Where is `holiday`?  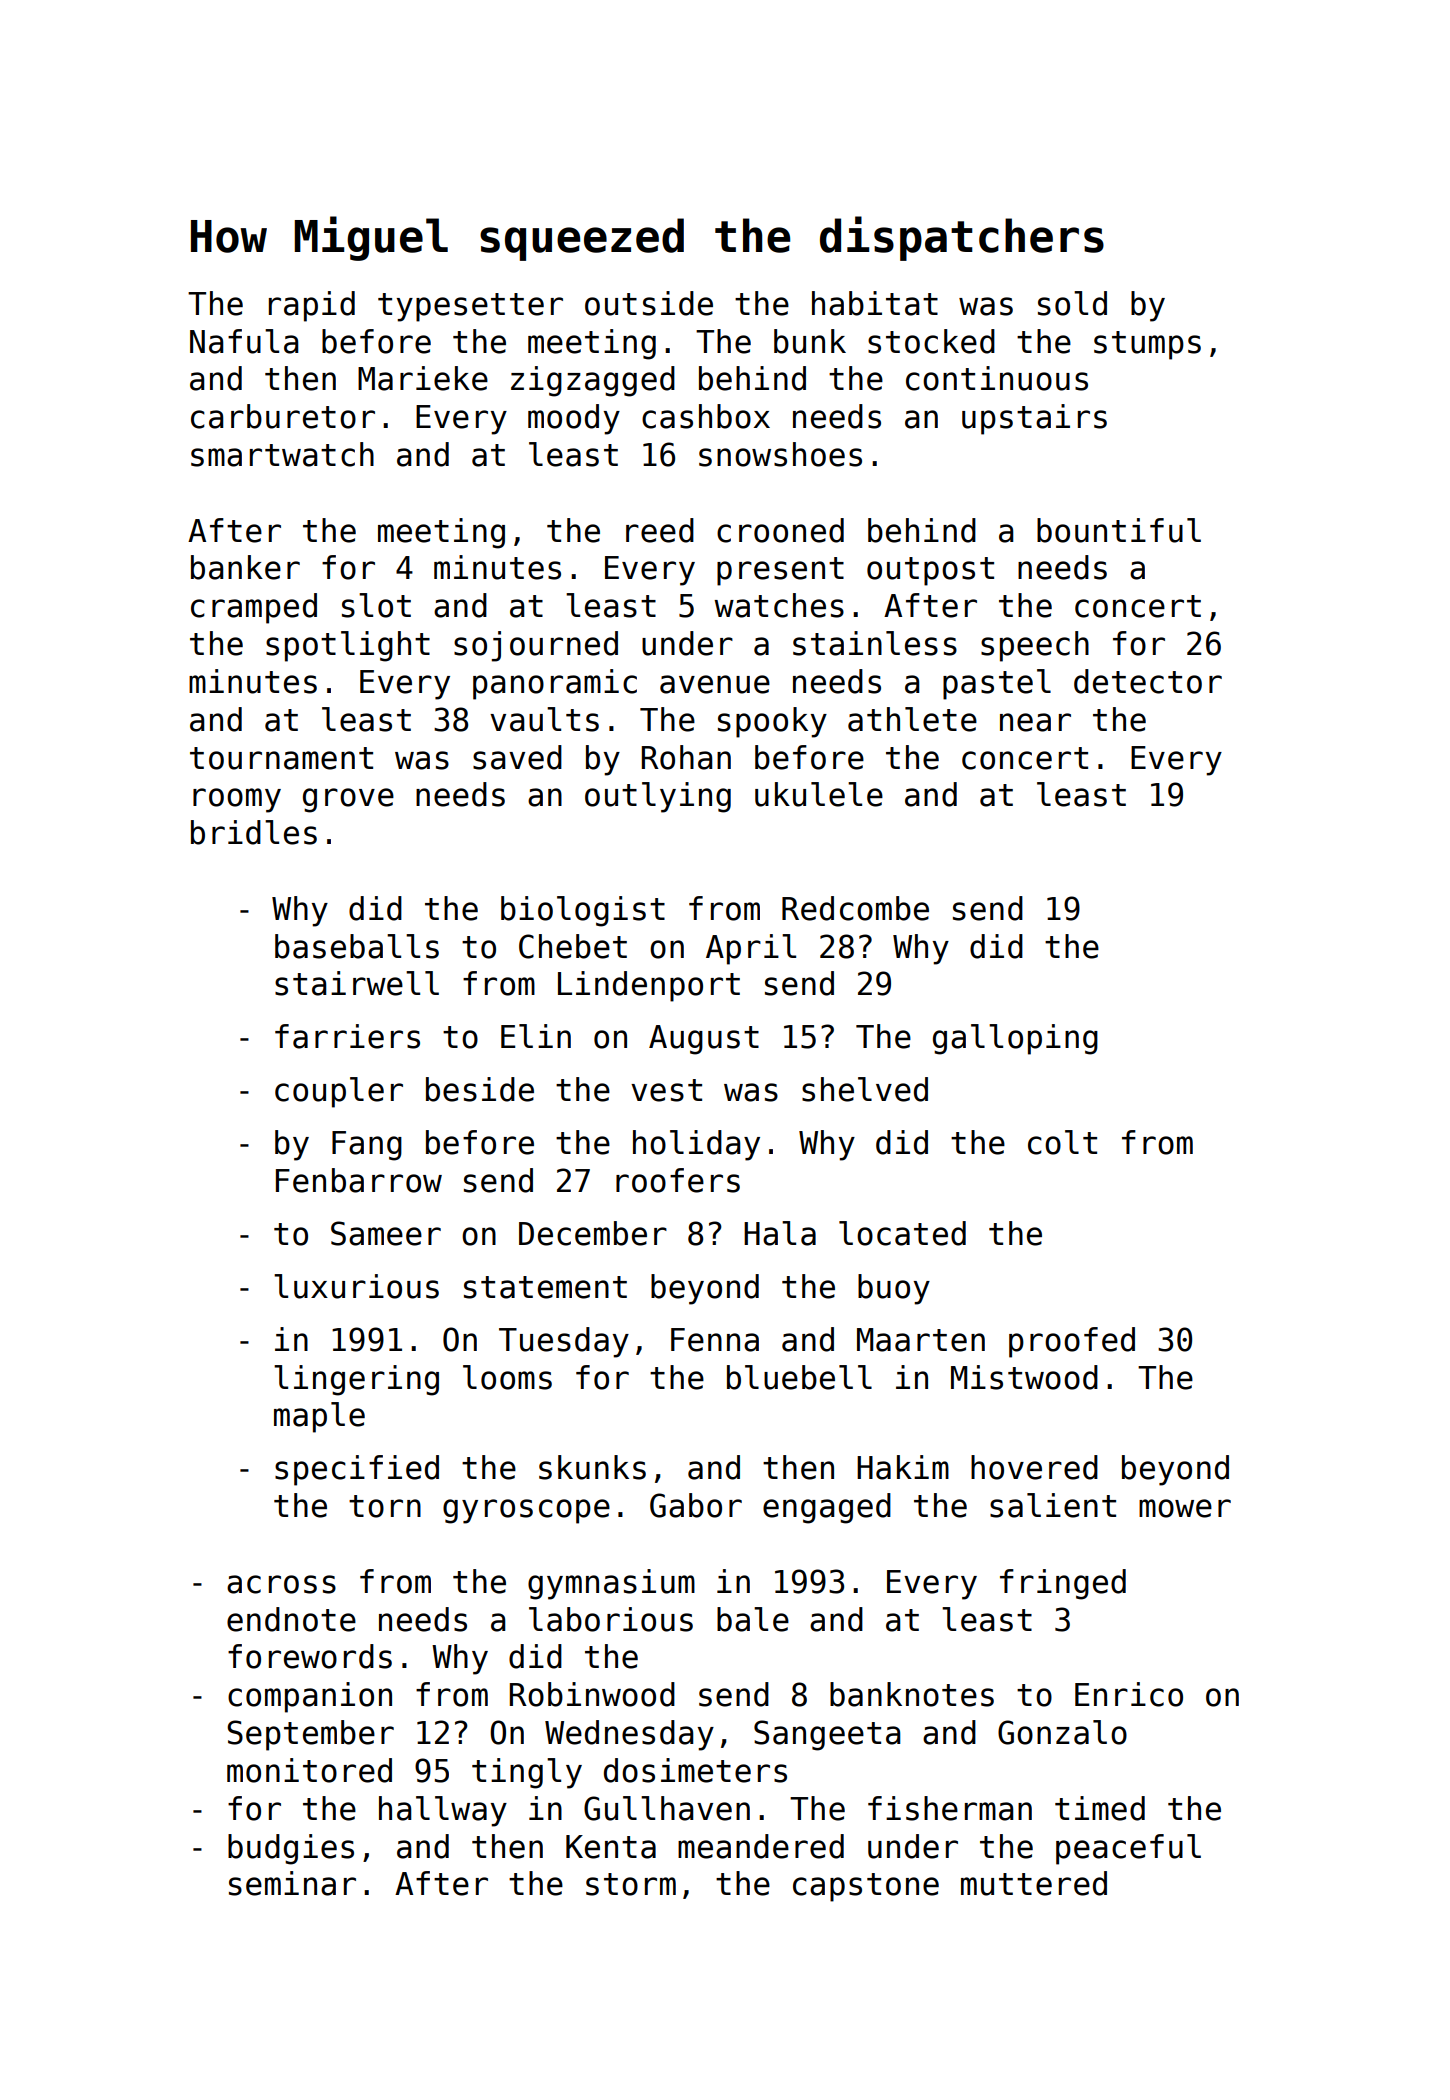
holiday is located at coordinates (696, 1145).
